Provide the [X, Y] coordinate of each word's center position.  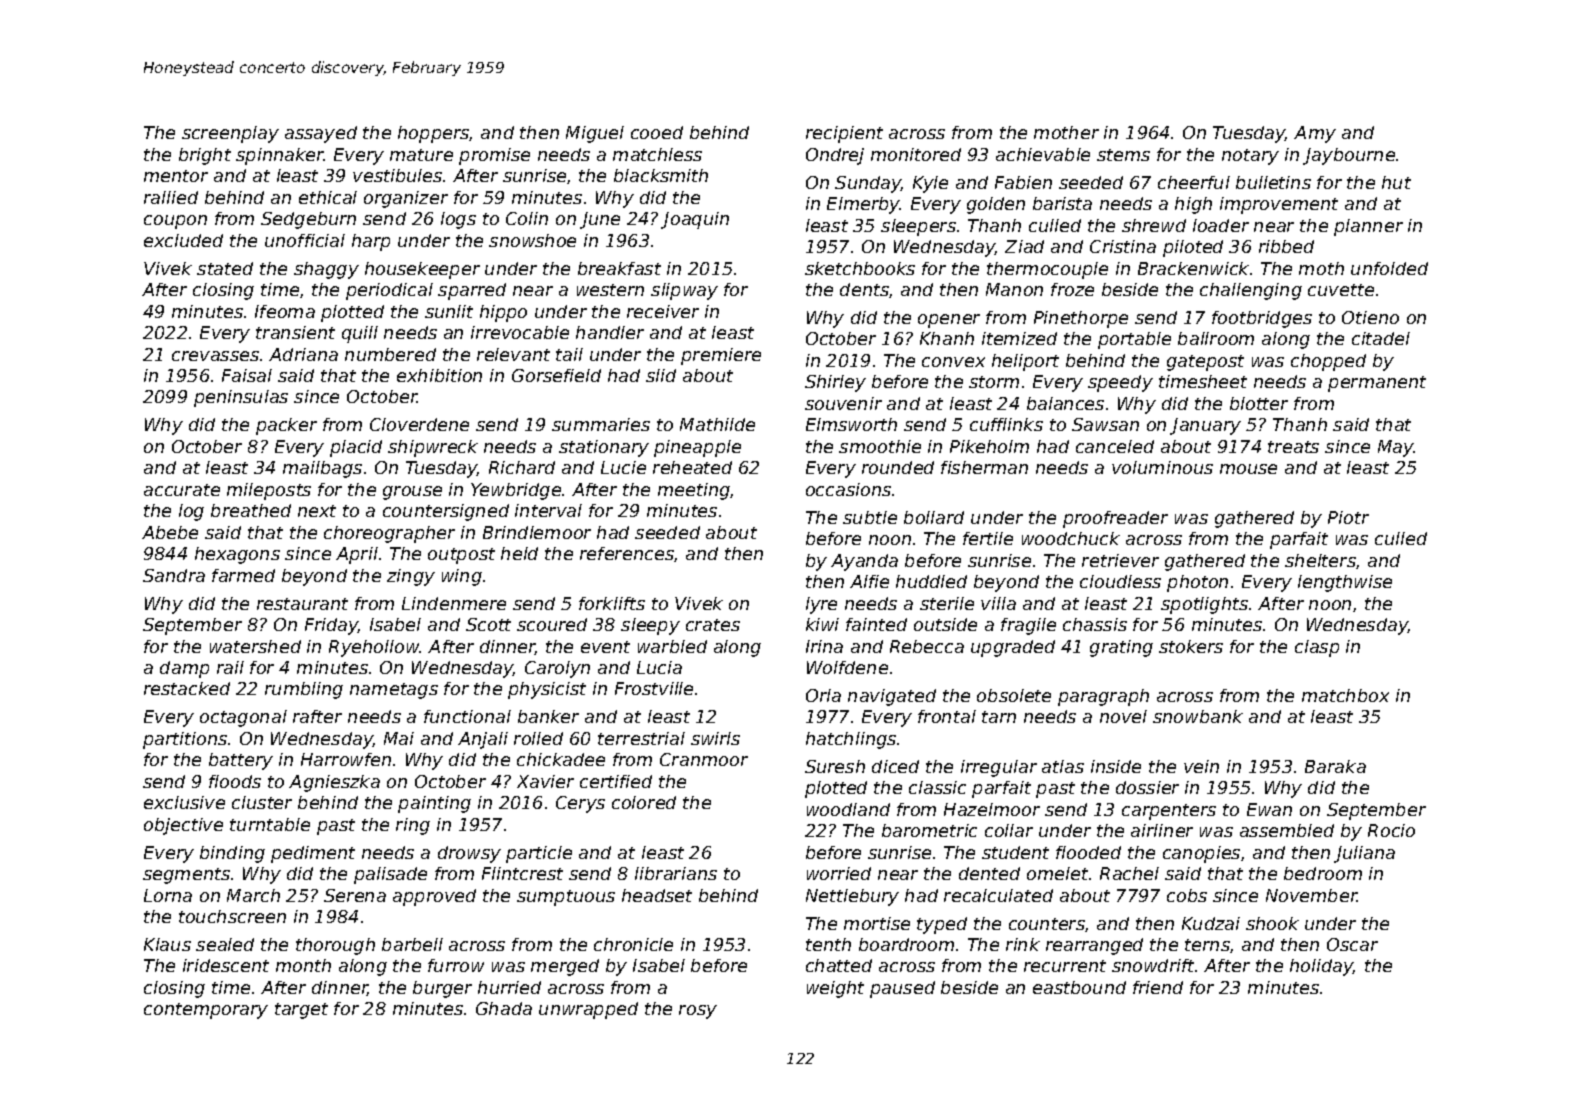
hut [1396, 182]
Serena [355, 895]
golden [996, 205]
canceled [1115, 446]
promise [494, 156]
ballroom [1216, 338]
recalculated [998, 895]
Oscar [1352, 944]
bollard [934, 517]
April [357, 555]
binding [232, 854]
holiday [1322, 967]
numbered [390, 354]
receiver [663, 311]
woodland [848, 809]
